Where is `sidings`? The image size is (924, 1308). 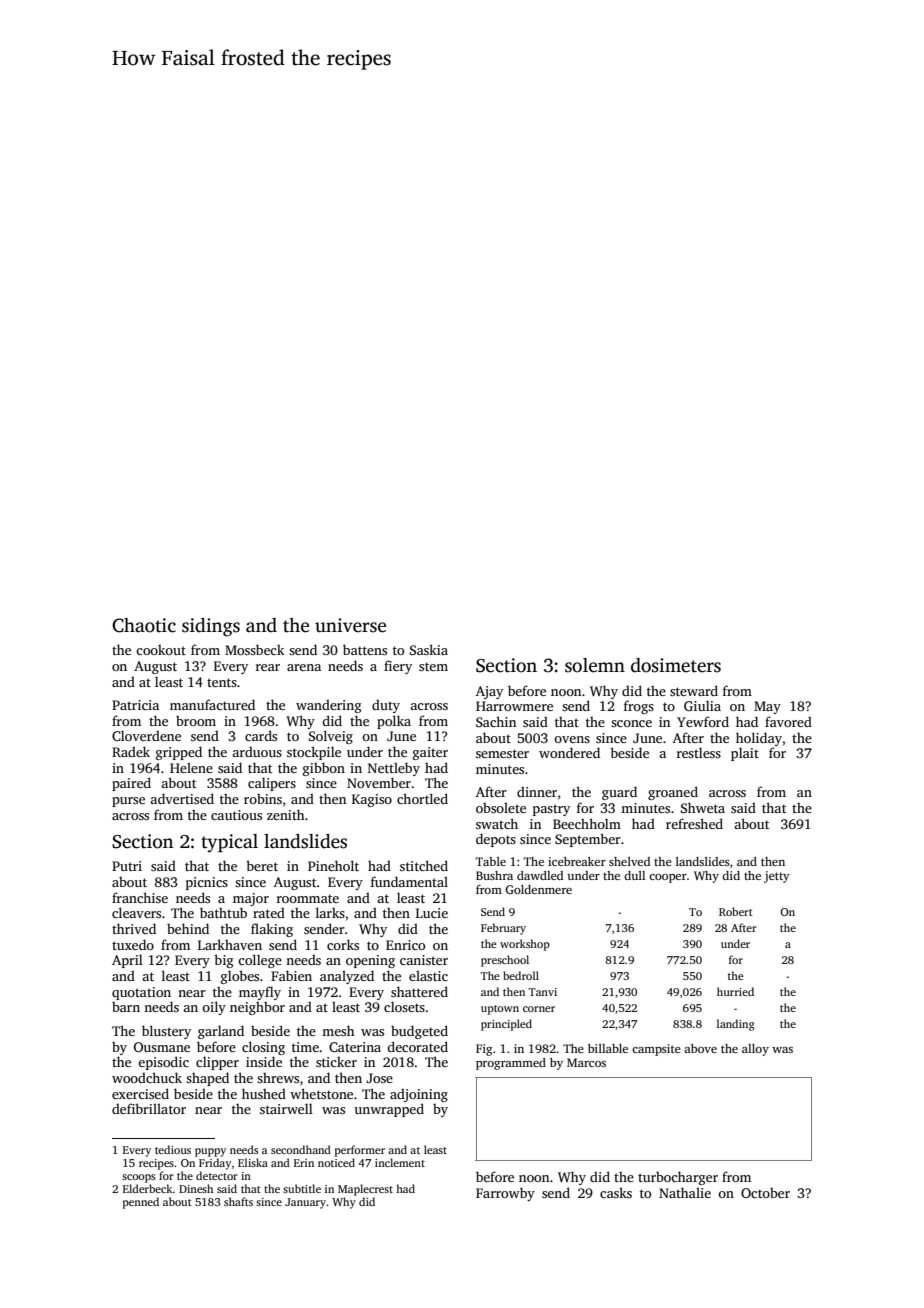
sidings is located at coordinates (211, 627).
